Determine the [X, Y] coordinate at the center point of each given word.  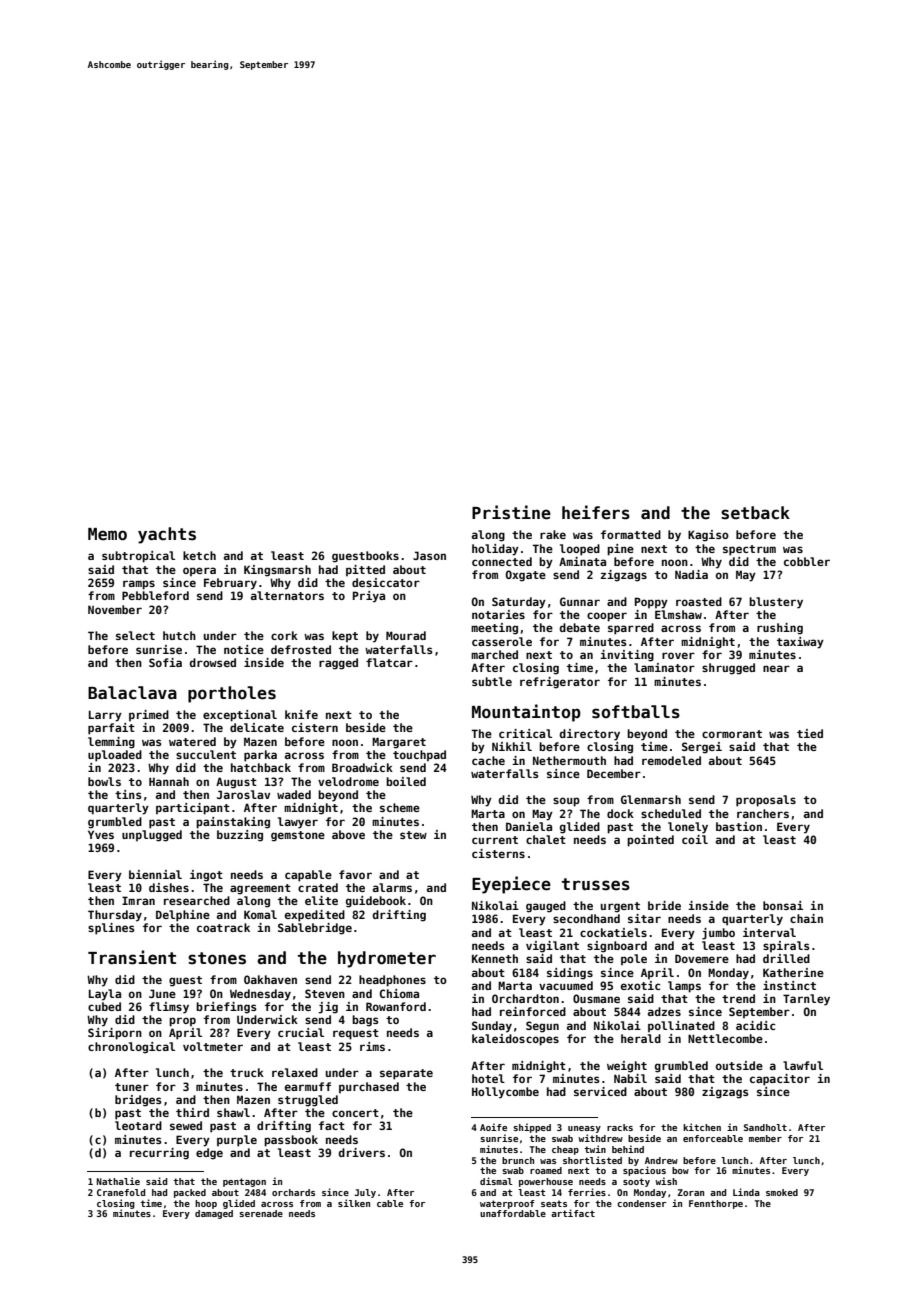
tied [810, 733]
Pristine [511, 512]
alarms [392, 887]
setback [755, 513]
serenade [261, 1213]
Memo [107, 534]
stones [217, 958]
